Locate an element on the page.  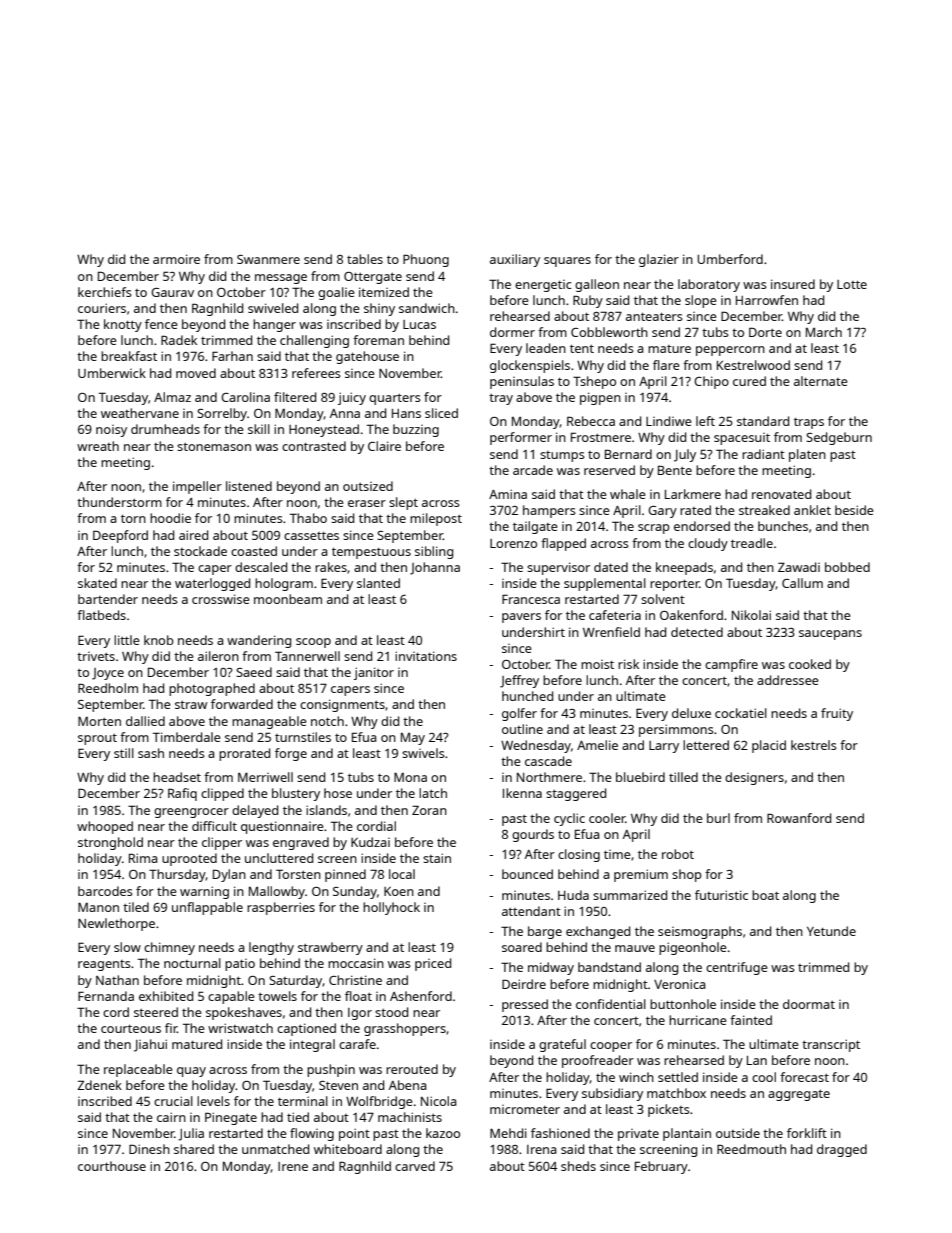
Rowanford is located at coordinates (799, 818).
